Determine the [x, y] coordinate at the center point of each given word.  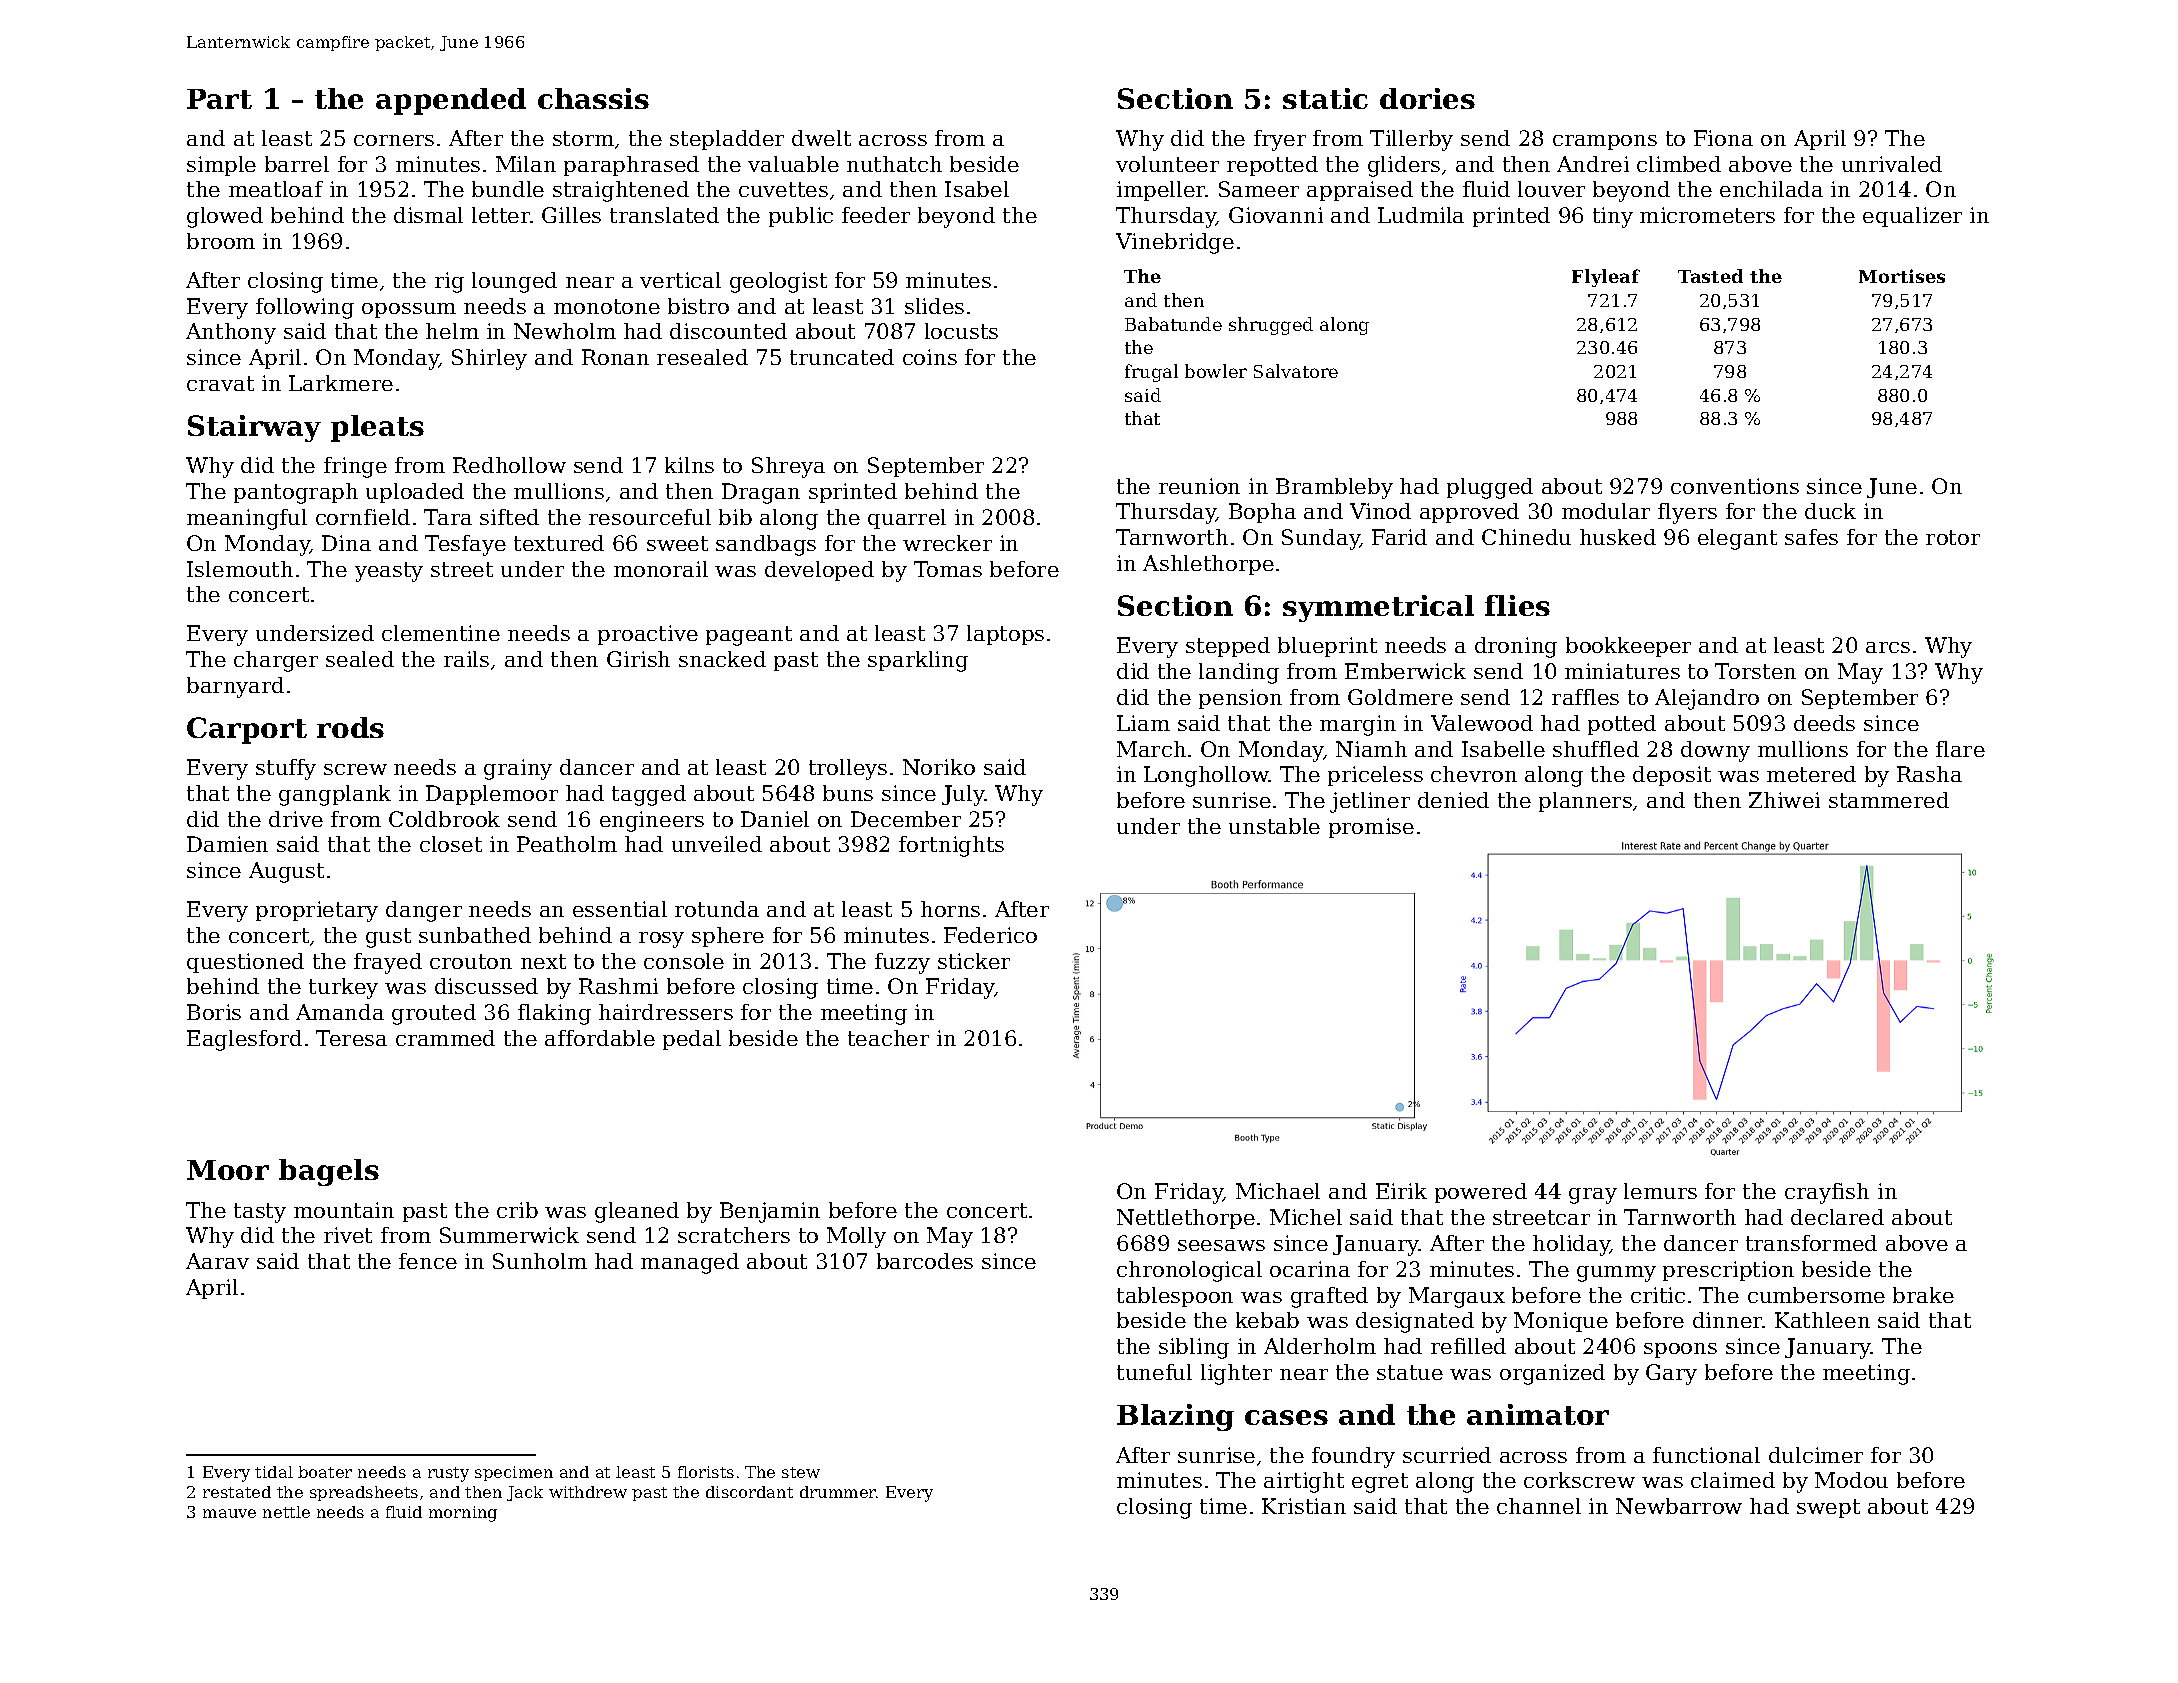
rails [466, 659]
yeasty [389, 572]
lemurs [1660, 1191]
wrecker [947, 543]
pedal [692, 1040]
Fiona [1723, 138]
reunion [1199, 486]
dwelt [821, 138]
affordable [600, 1038]
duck [1830, 511]
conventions [1735, 486]
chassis [593, 98]
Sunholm [540, 1261]
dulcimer [1816, 1455]
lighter [1236, 1374]
